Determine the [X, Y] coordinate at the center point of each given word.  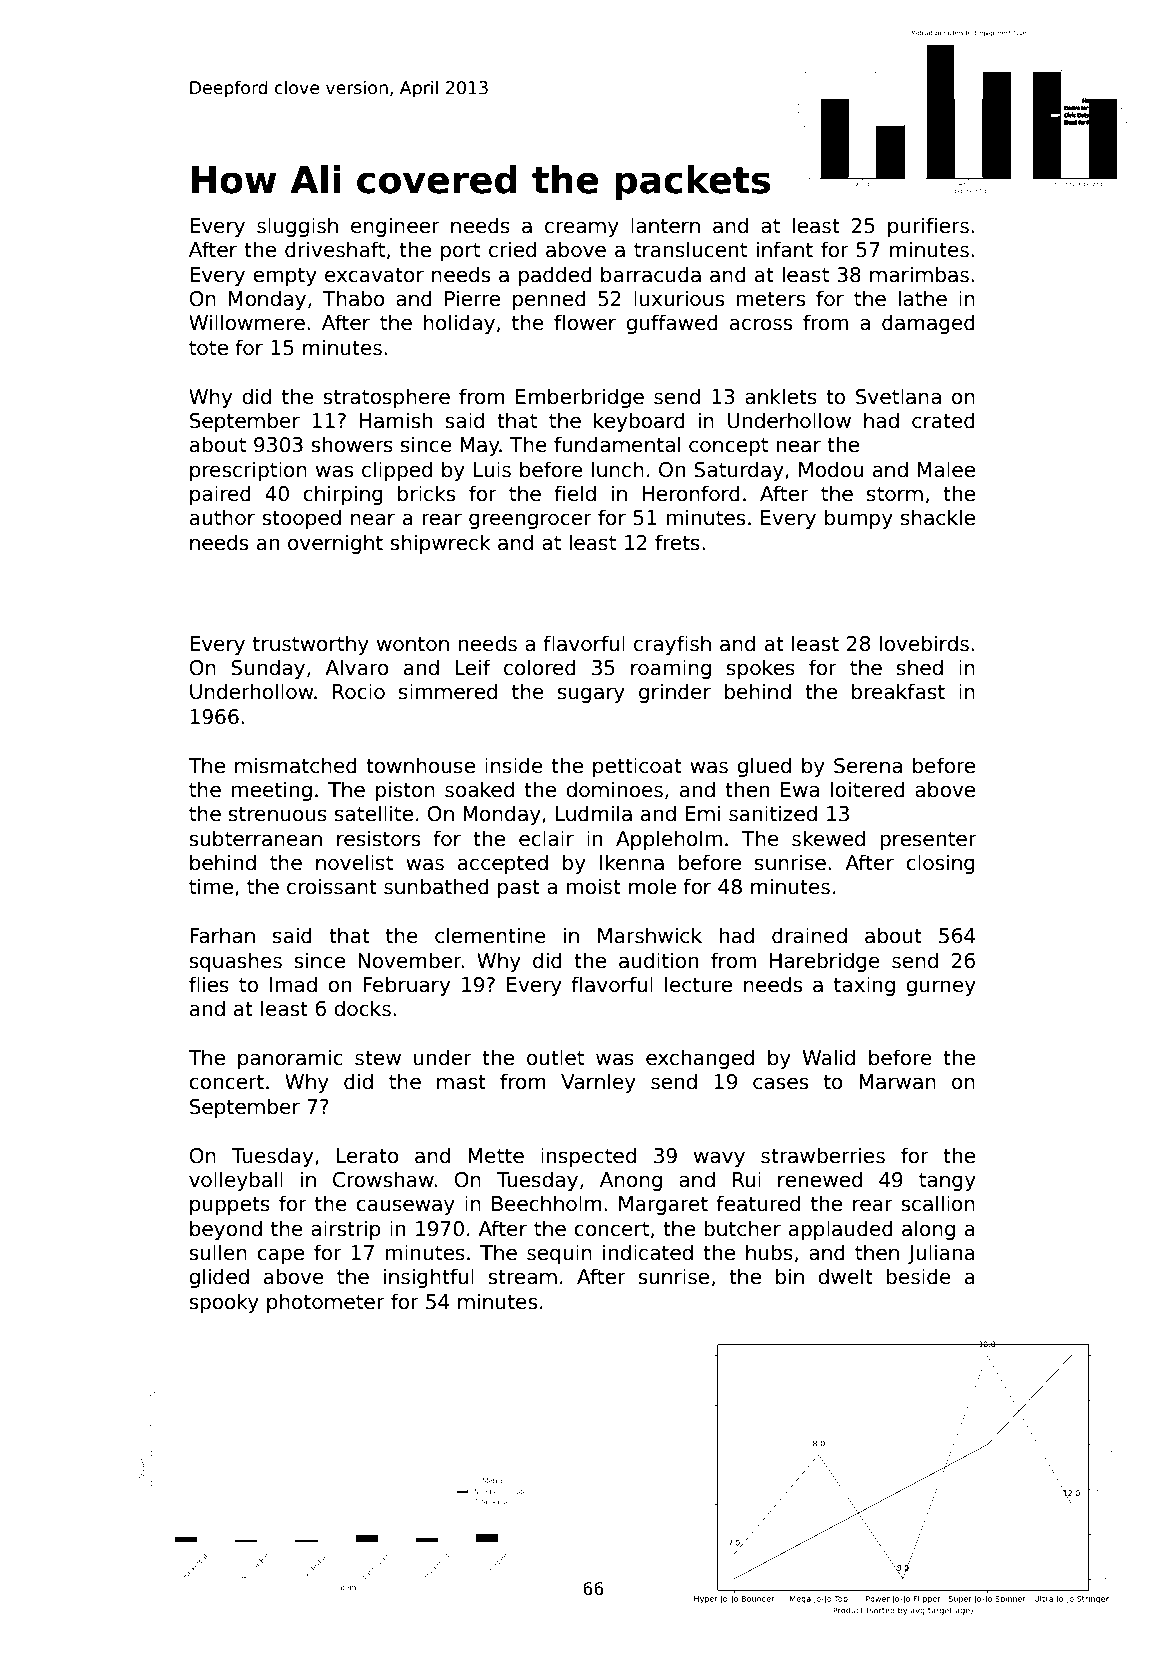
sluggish [297, 227]
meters [770, 299]
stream [522, 1277]
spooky [224, 1303]
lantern [665, 225]
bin [790, 1276]
